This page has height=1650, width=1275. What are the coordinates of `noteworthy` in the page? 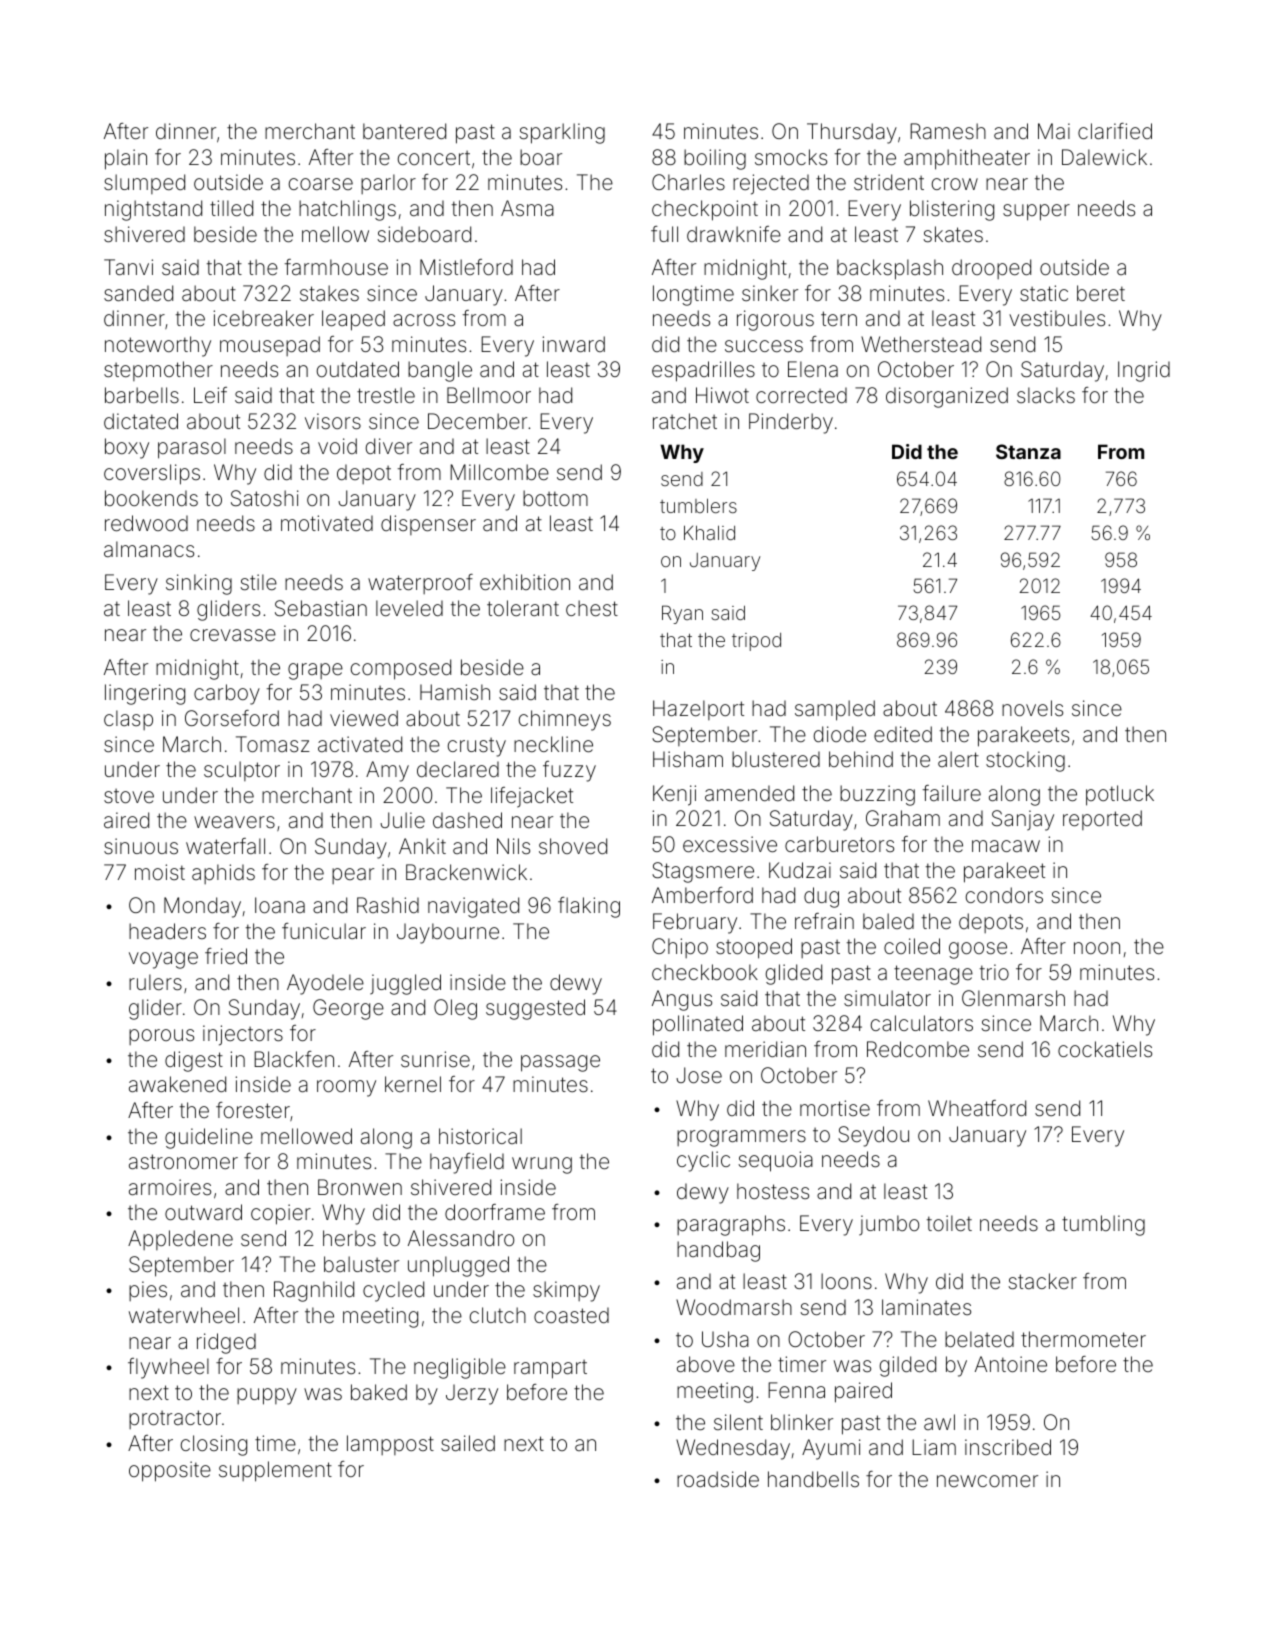 It's located at (158, 346).
